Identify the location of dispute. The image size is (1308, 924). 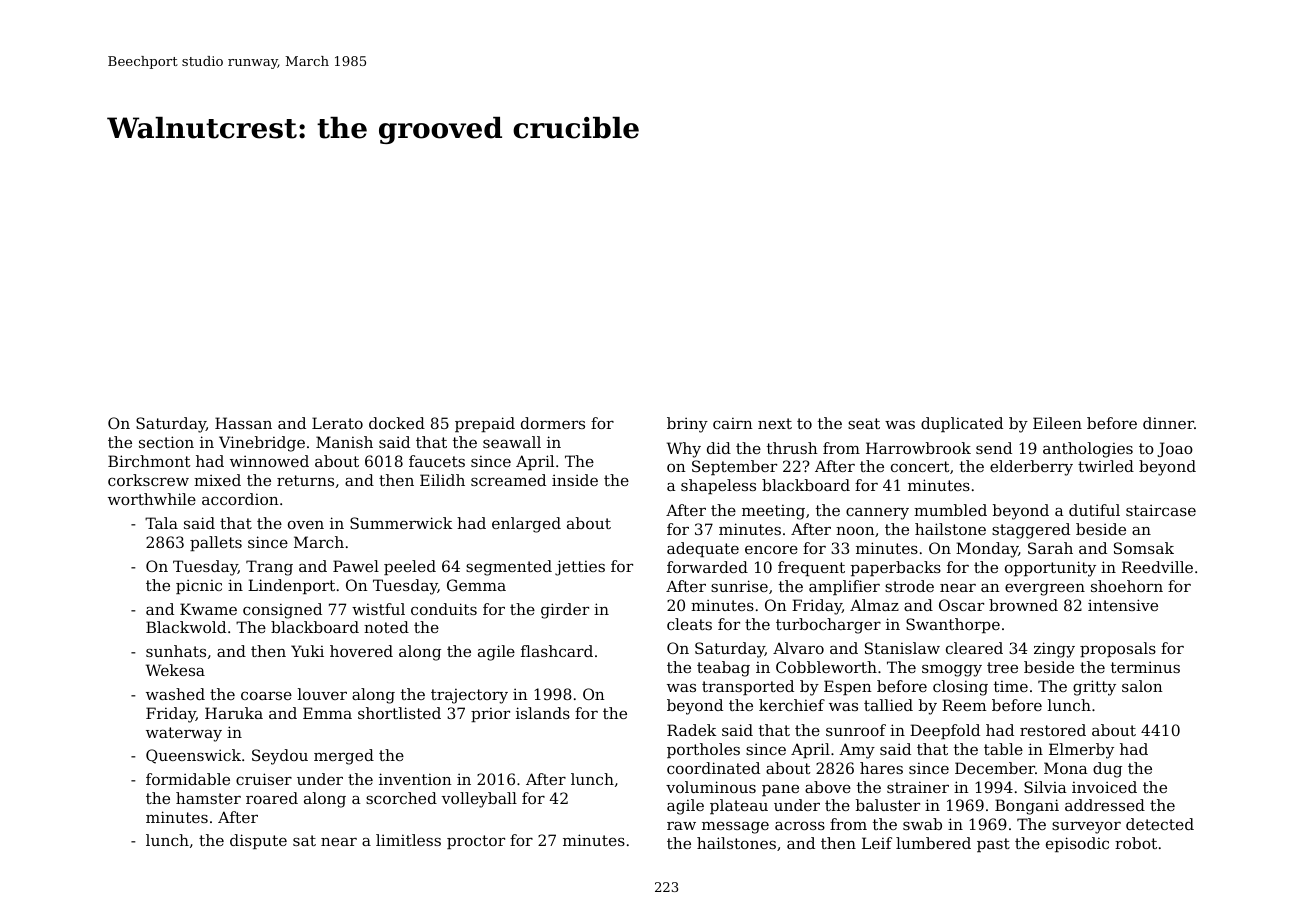
(258, 841).
